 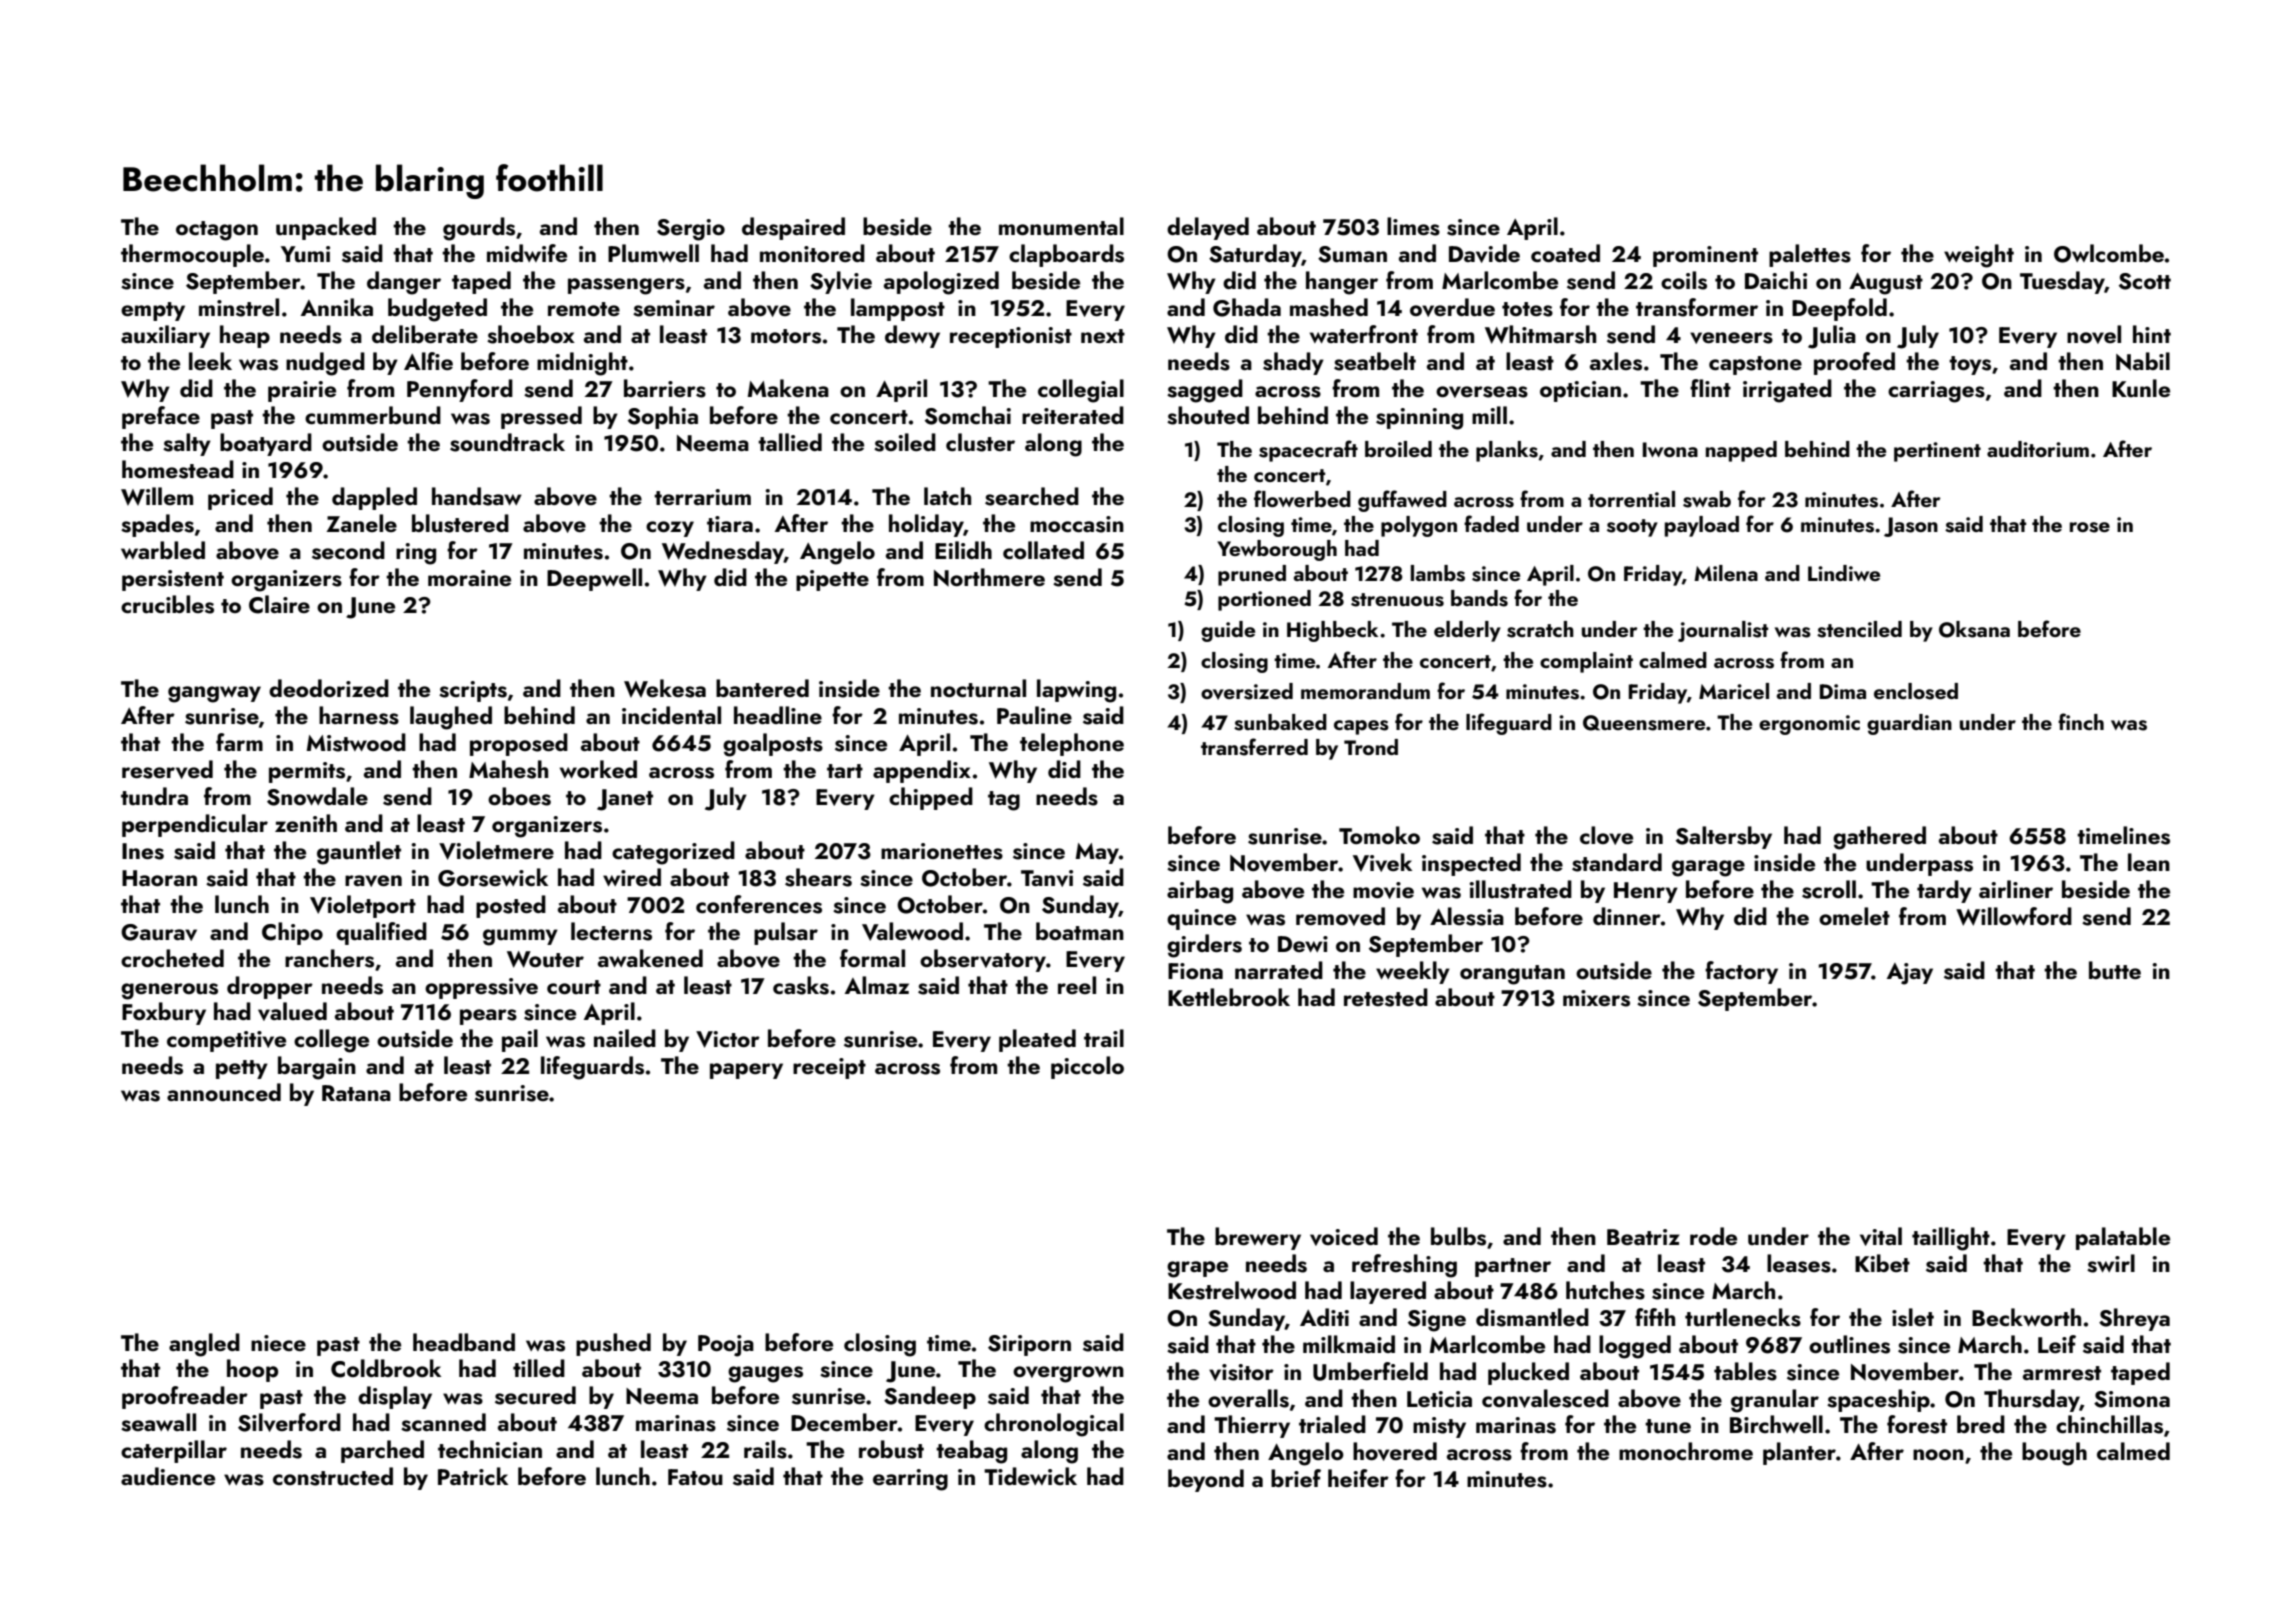 I want to click on scroll, so click(x=1829, y=889).
